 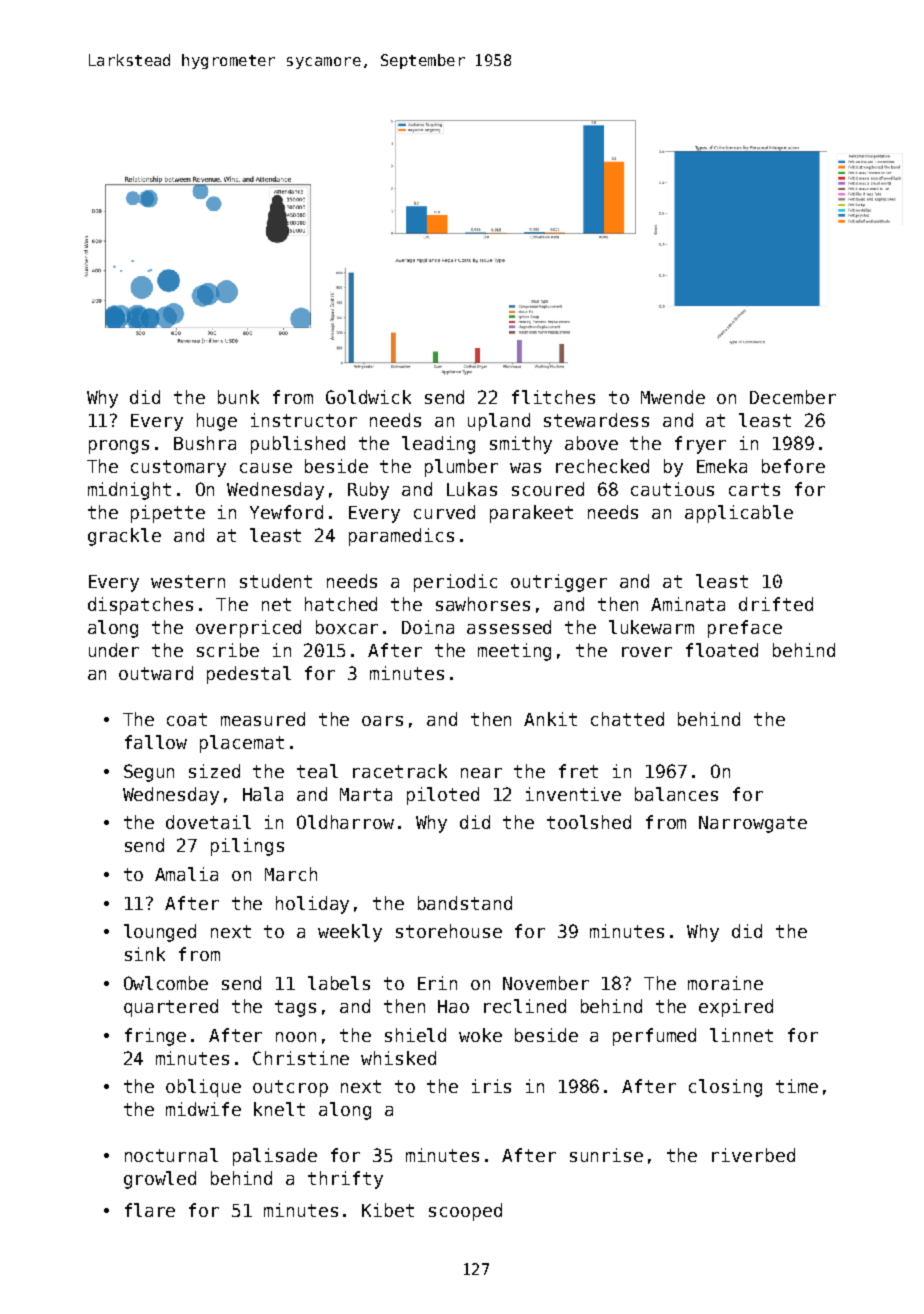 What do you see at coordinates (741, 1035) in the image?
I see `linnet` at bounding box center [741, 1035].
